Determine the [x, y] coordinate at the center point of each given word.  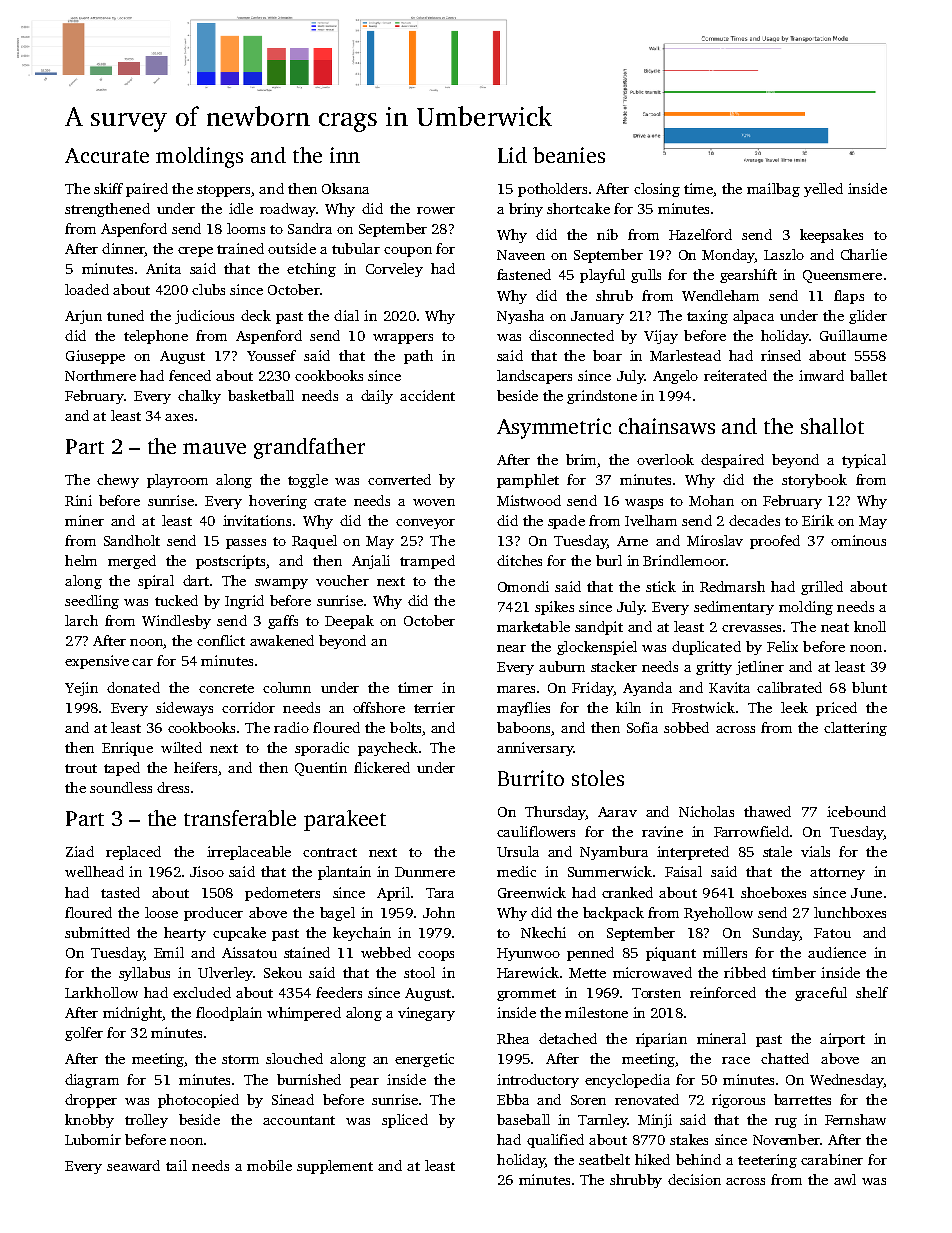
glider [868, 317]
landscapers [534, 377]
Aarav [617, 812]
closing [657, 190]
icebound [856, 811]
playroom [177, 481]
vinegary [426, 1014]
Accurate [107, 155]
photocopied [198, 1101]
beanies [569, 155]
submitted [97, 932]
